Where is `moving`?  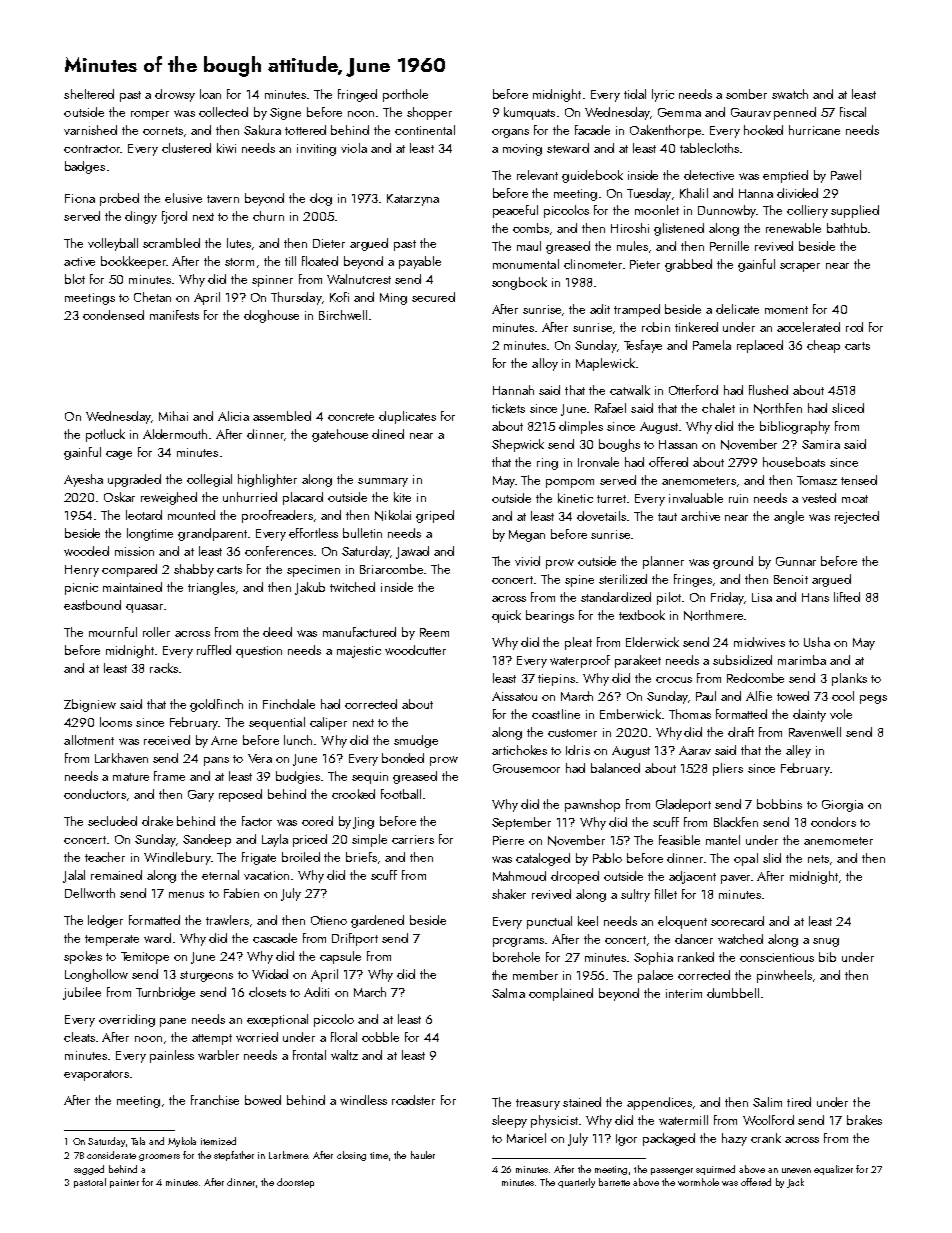 moving is located at coordinates (522, 150).
